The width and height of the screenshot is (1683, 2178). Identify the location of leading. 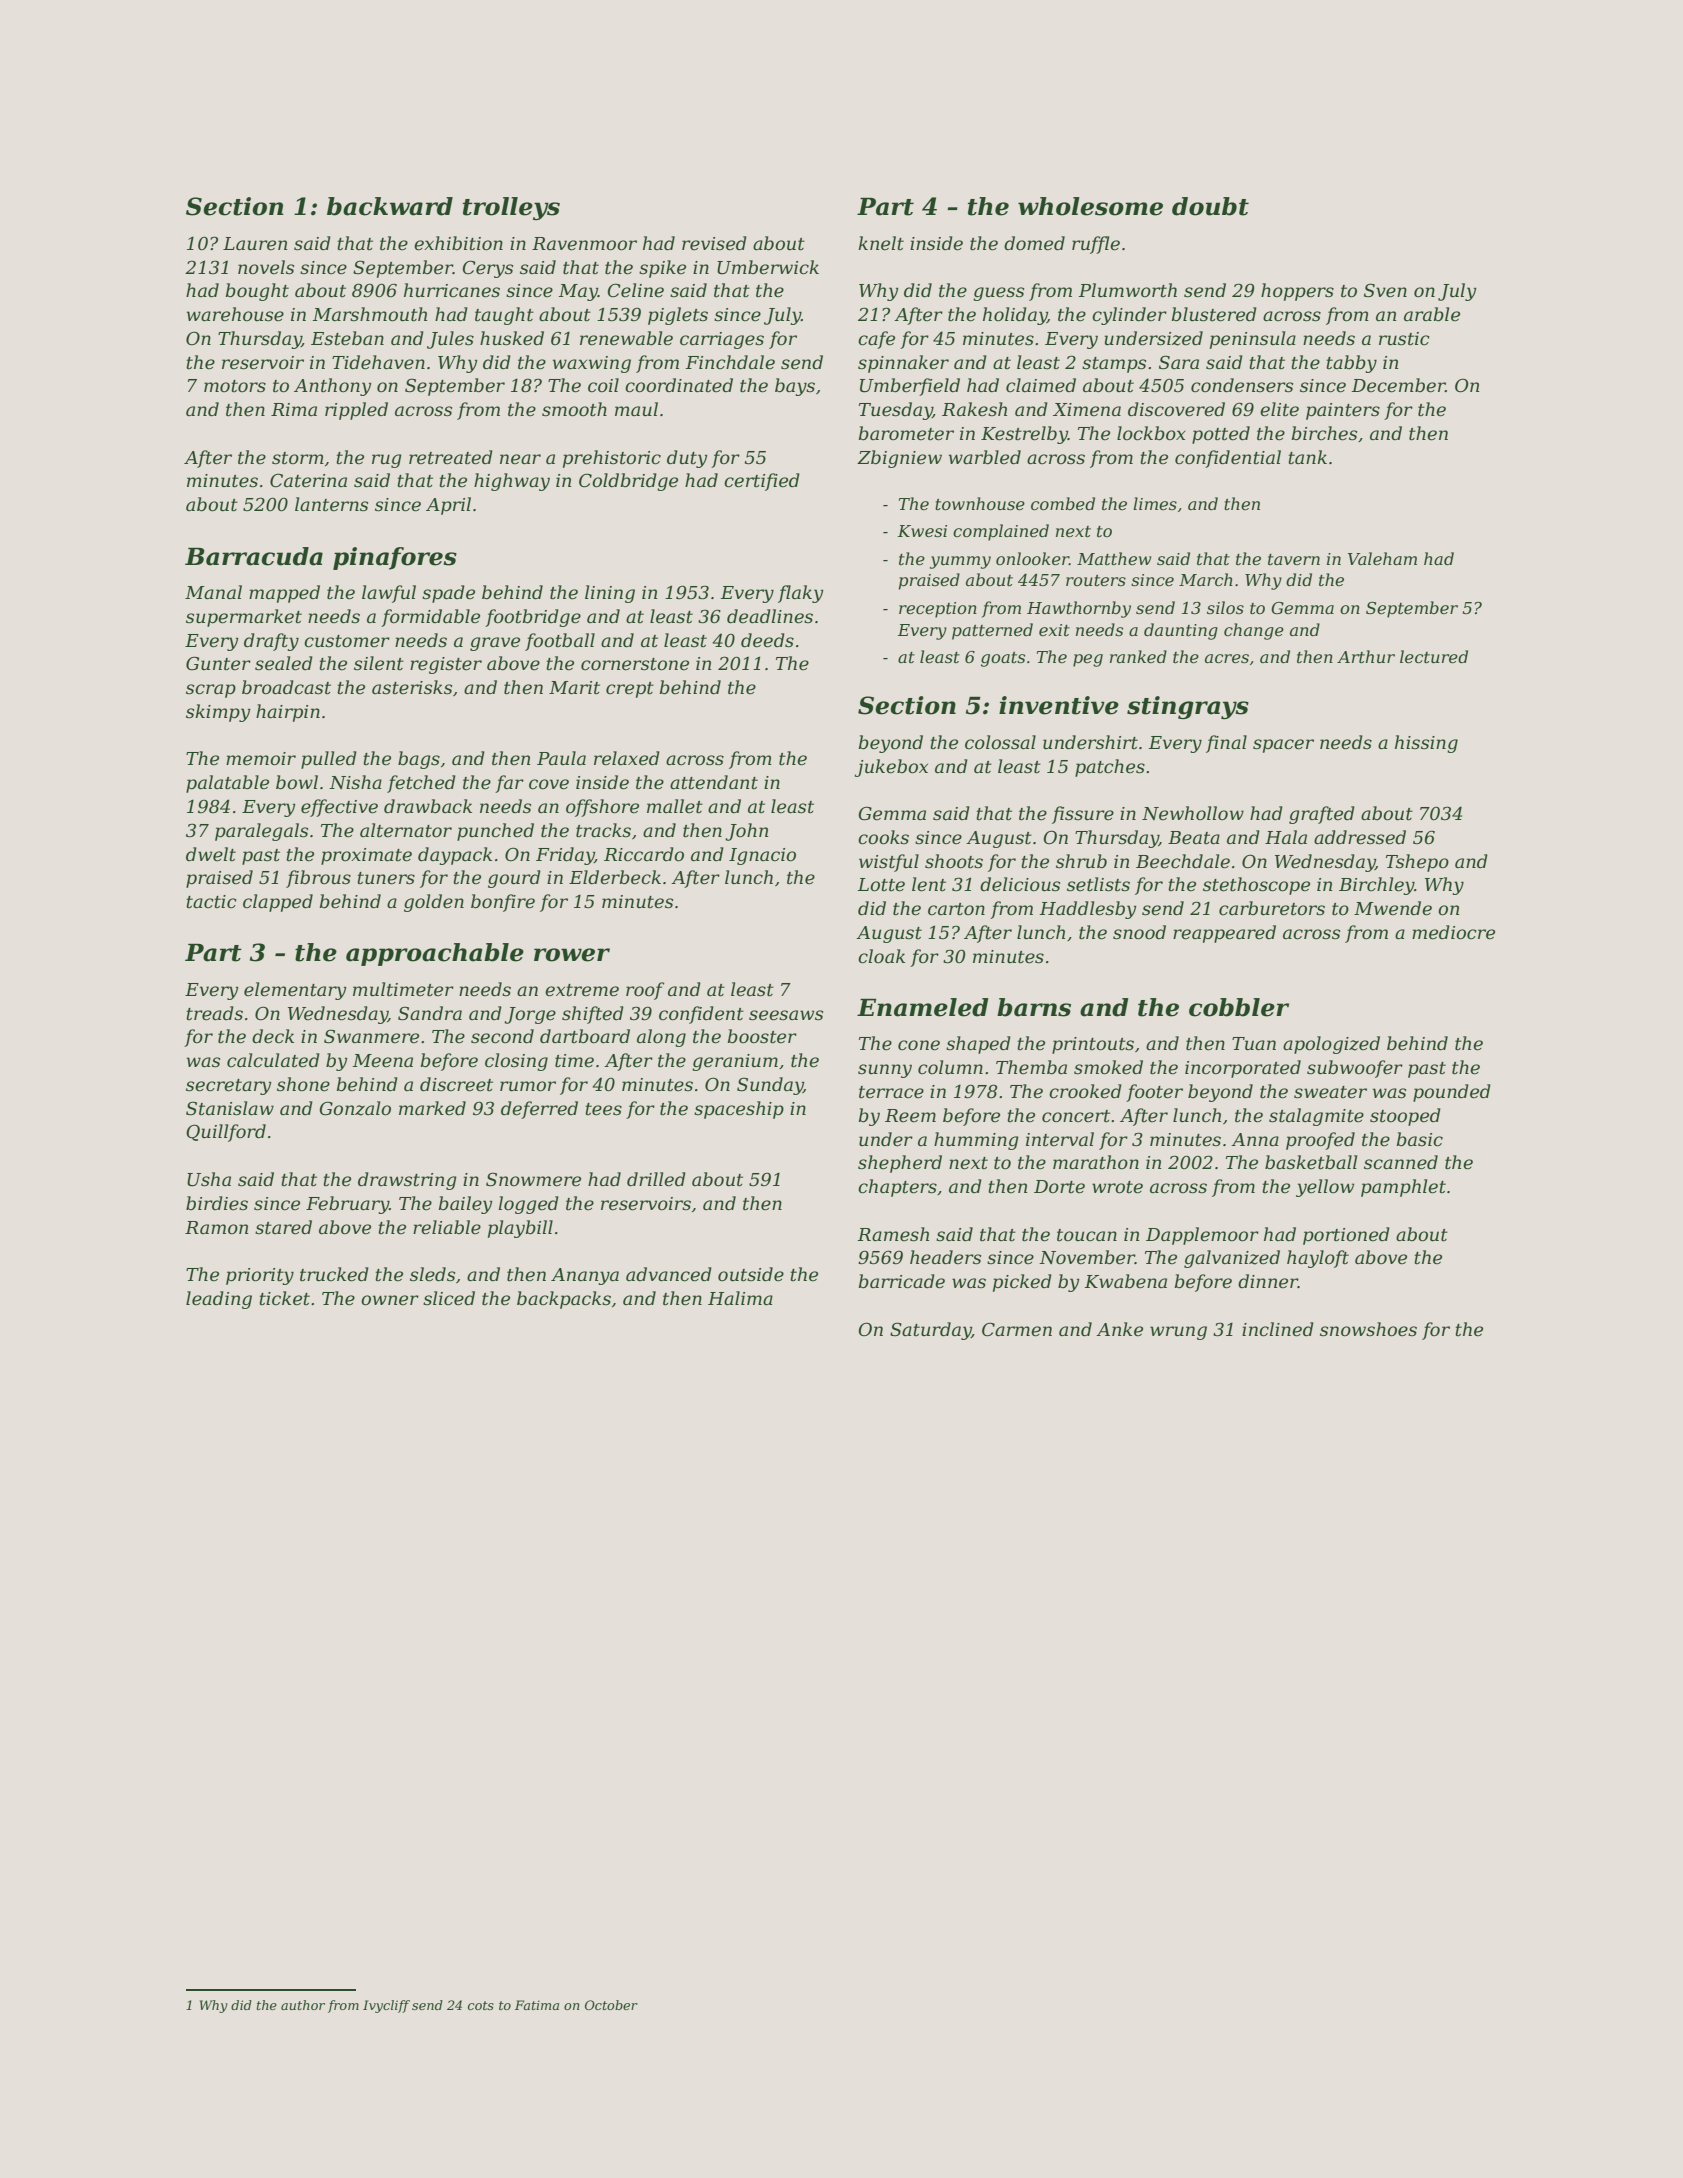
(219, 1300).
